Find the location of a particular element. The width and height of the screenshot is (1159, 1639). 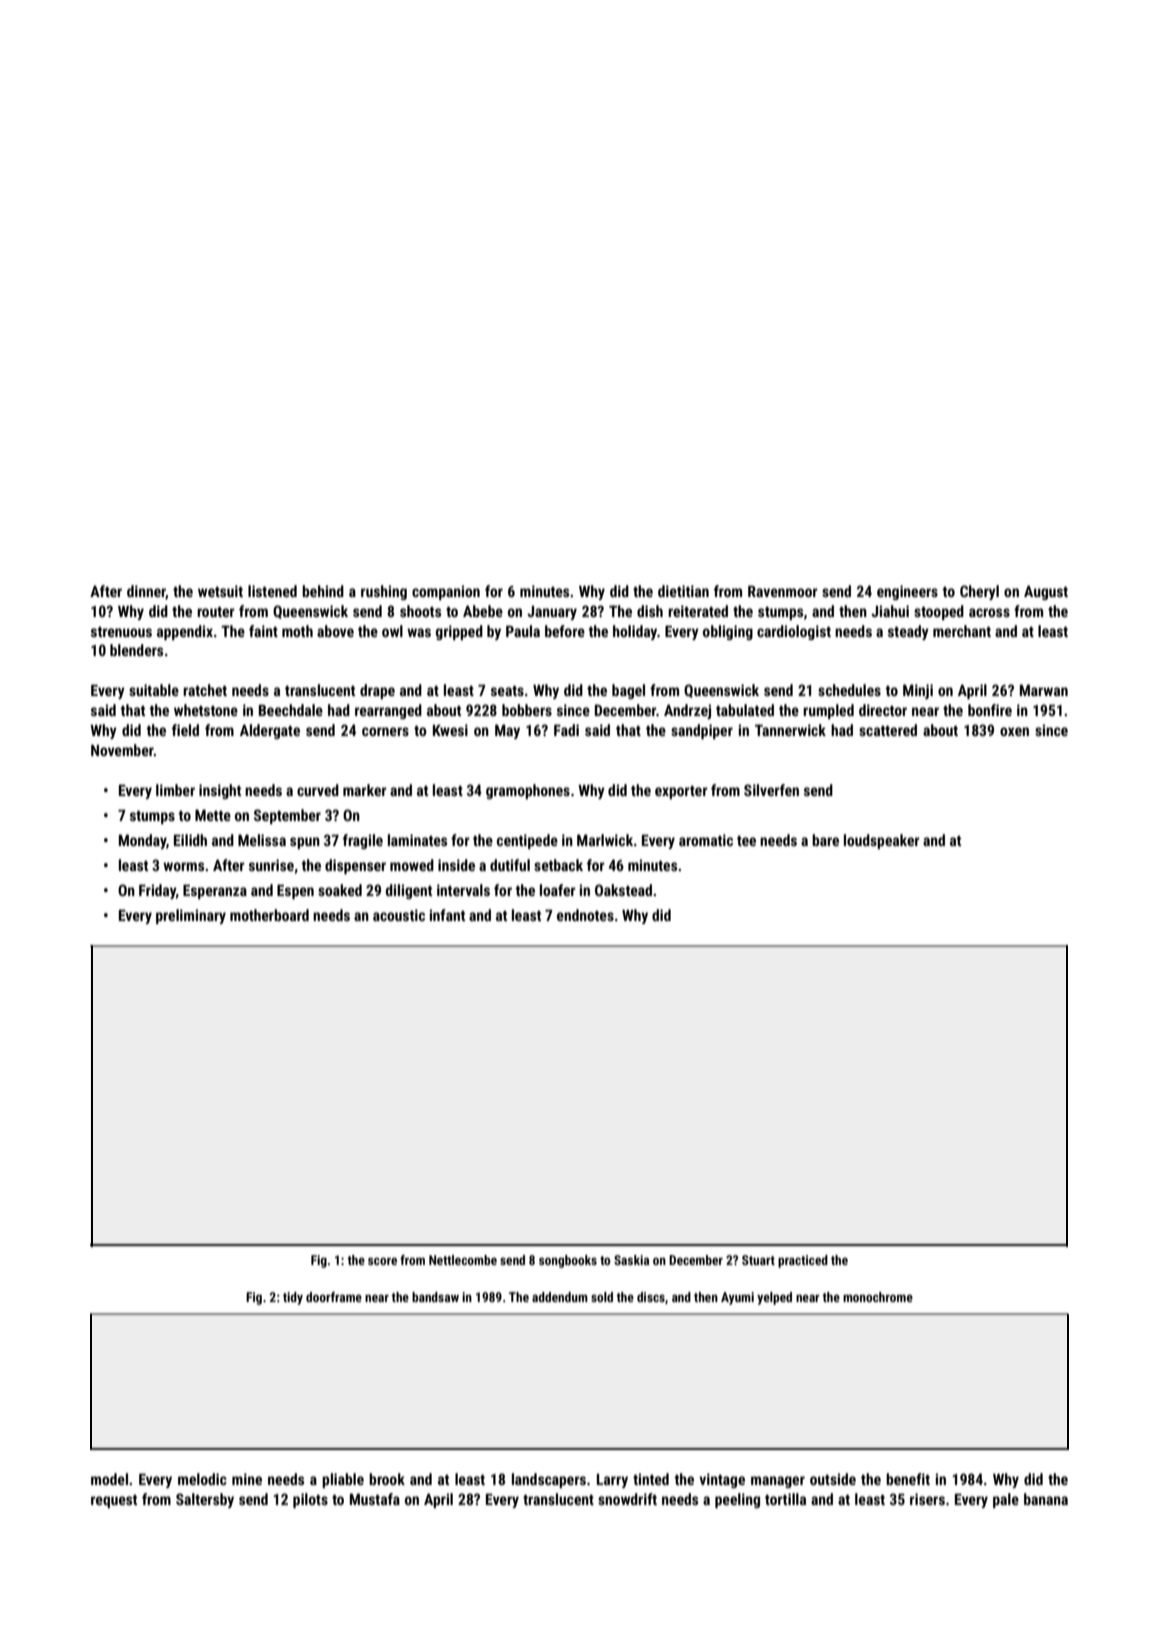

pilots is located at coordinates (310, 1500).
